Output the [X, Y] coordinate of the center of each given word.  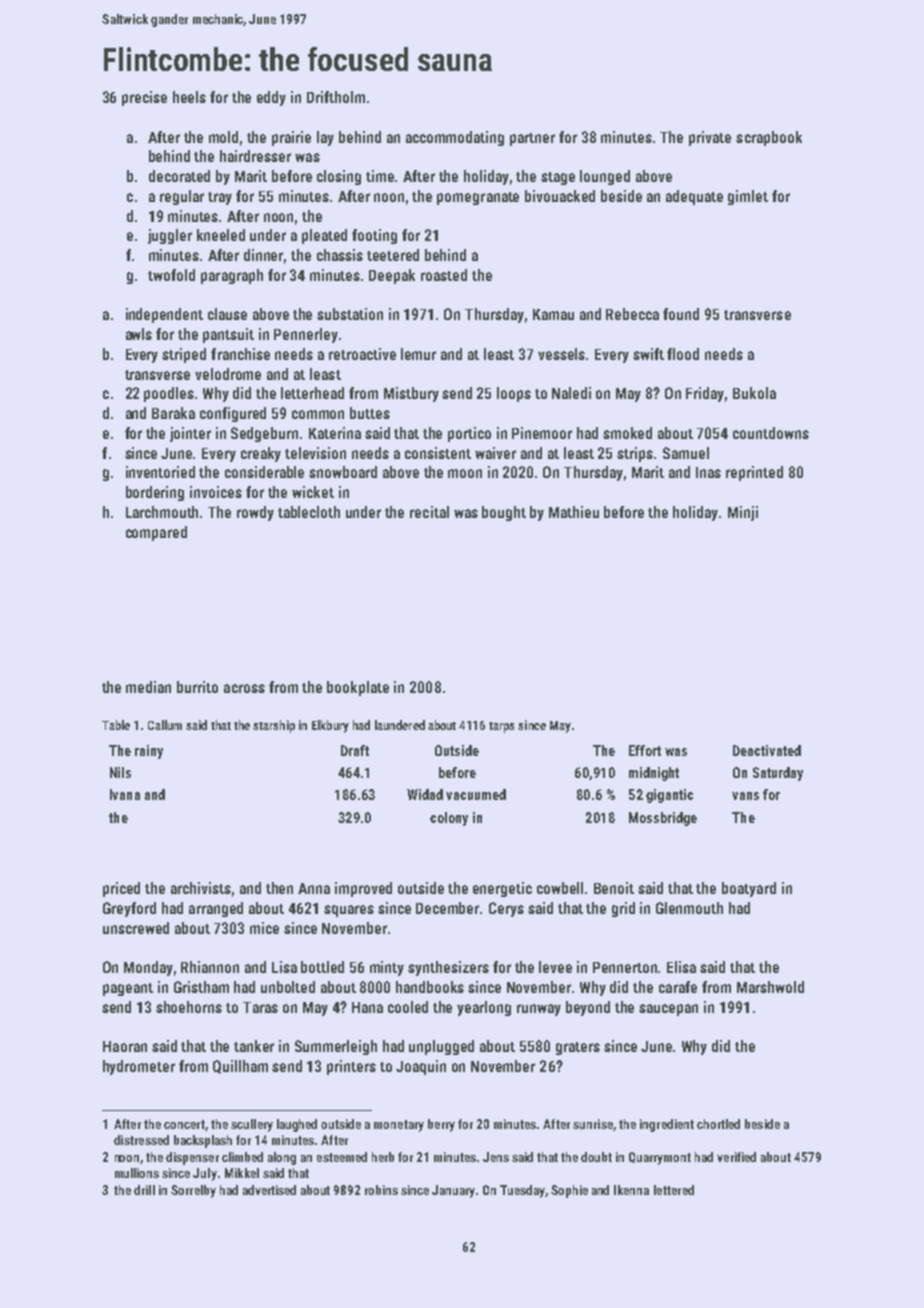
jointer [190, 434]
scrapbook [769, 138]
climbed [242, 1157]
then [279, 888]
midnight [654, 774]
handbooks [430, 987]
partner [532, 139]
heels [189, 97]
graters [578, 1048]
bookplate [358, 688]
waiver [495, 453]
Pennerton [625, 967]
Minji [743, 513]
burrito [197, 687]
